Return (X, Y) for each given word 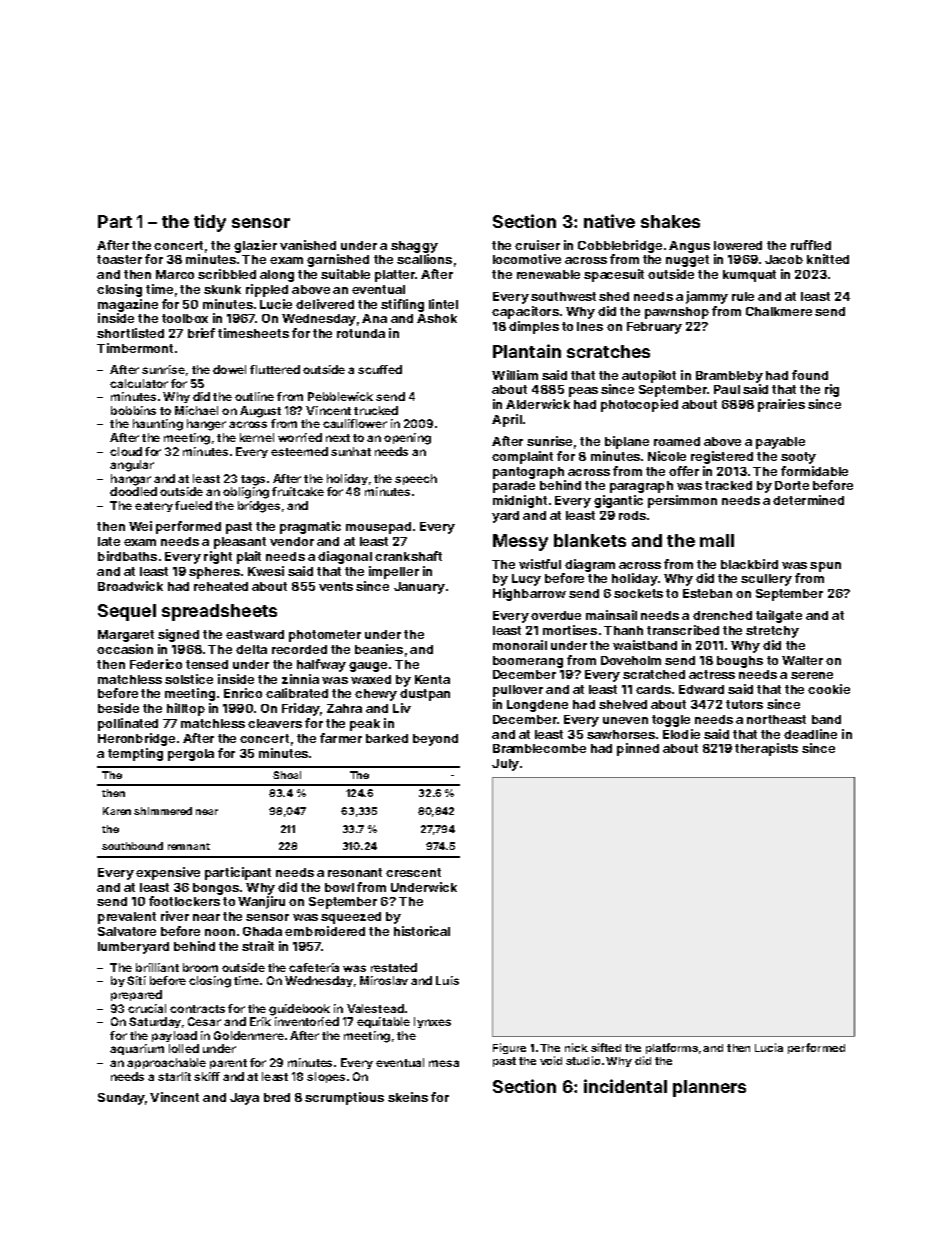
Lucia (769, 1047)
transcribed (683, 630)
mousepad (378, 528)
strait (258, 946)
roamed (677, 441)
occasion (125, 649)
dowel (229, 369)
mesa (444, 1063)
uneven (625, 720)
